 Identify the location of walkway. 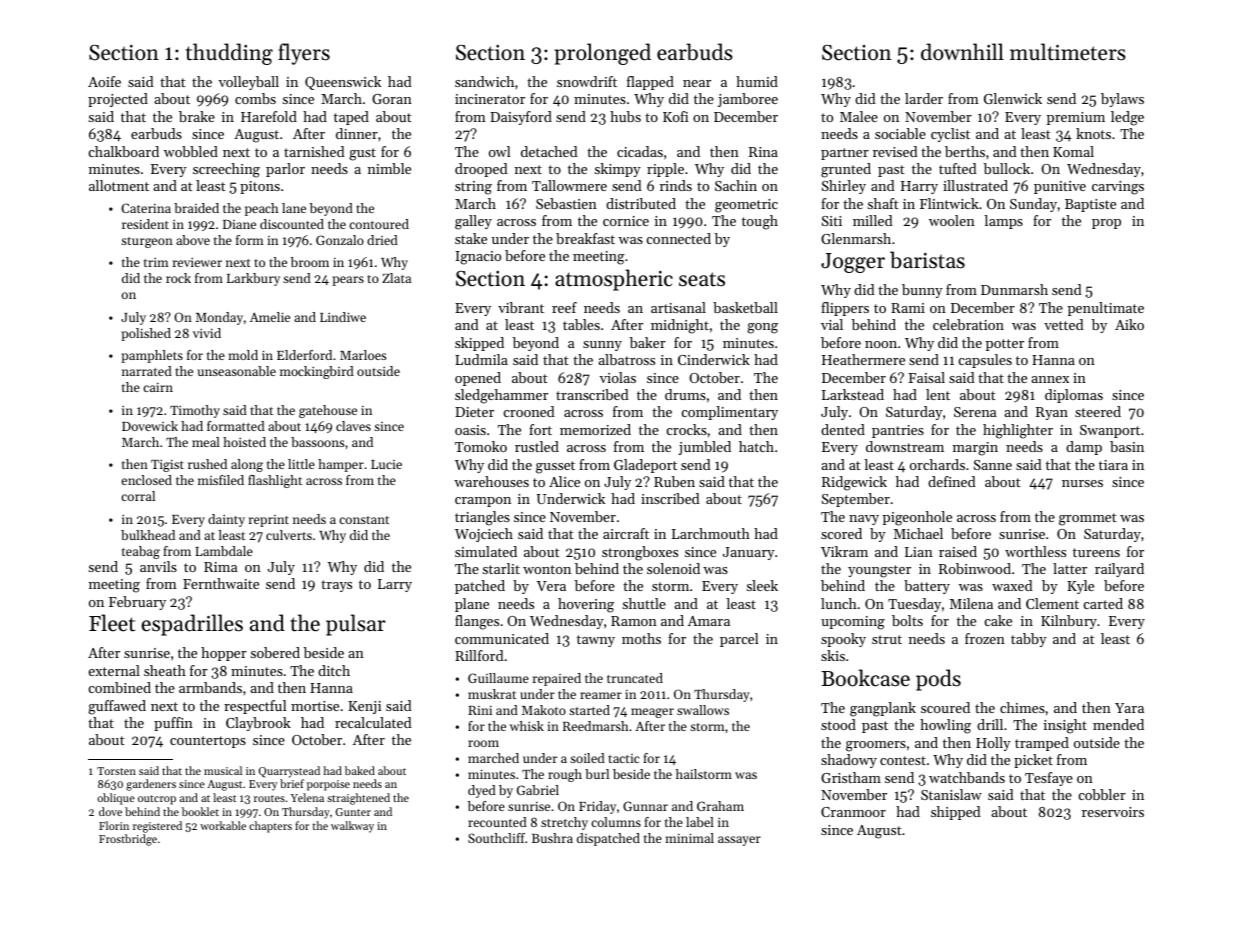
(352, 827).
